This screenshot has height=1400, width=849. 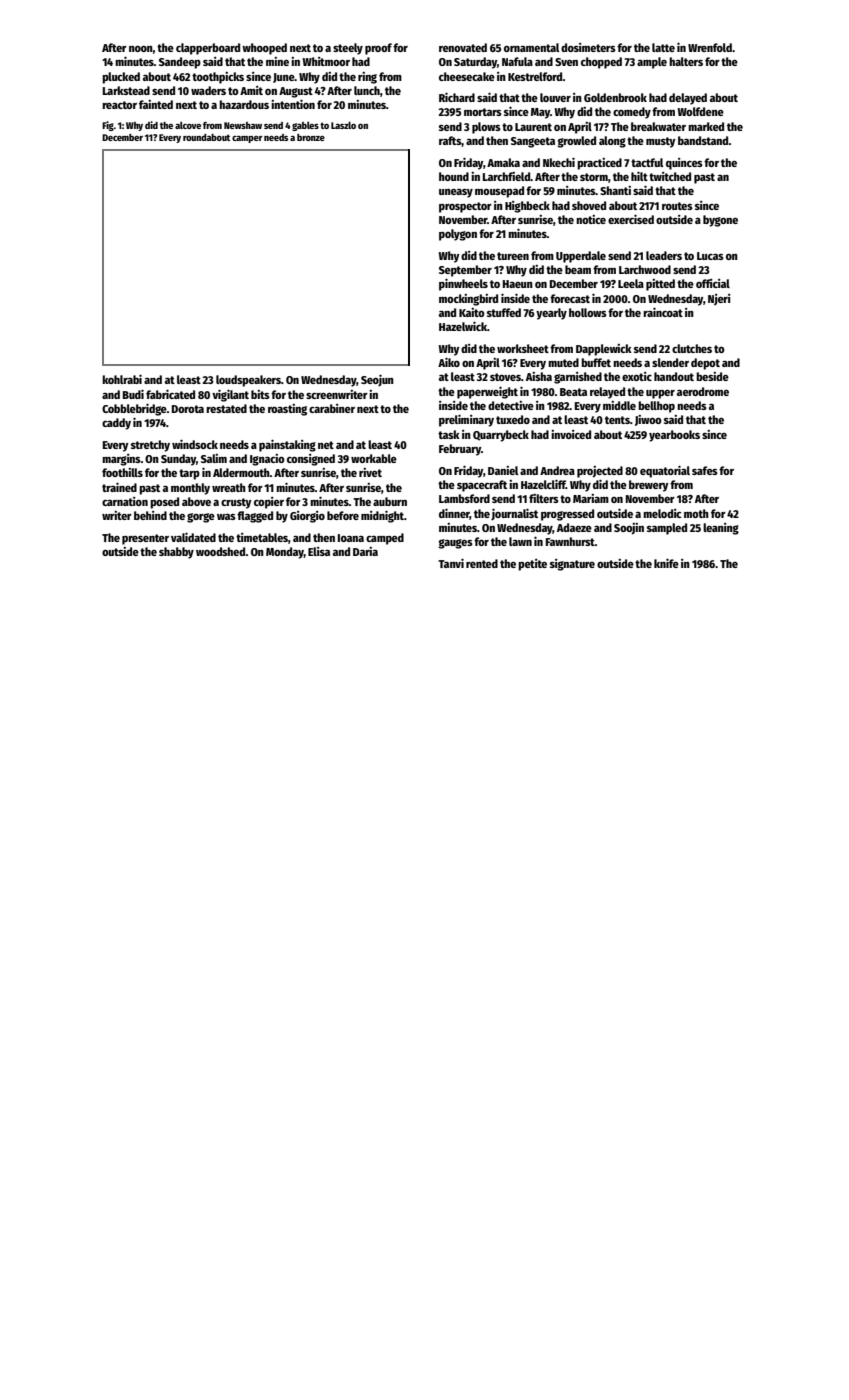 I want to click on shabby, so click(x=176, y=553).
